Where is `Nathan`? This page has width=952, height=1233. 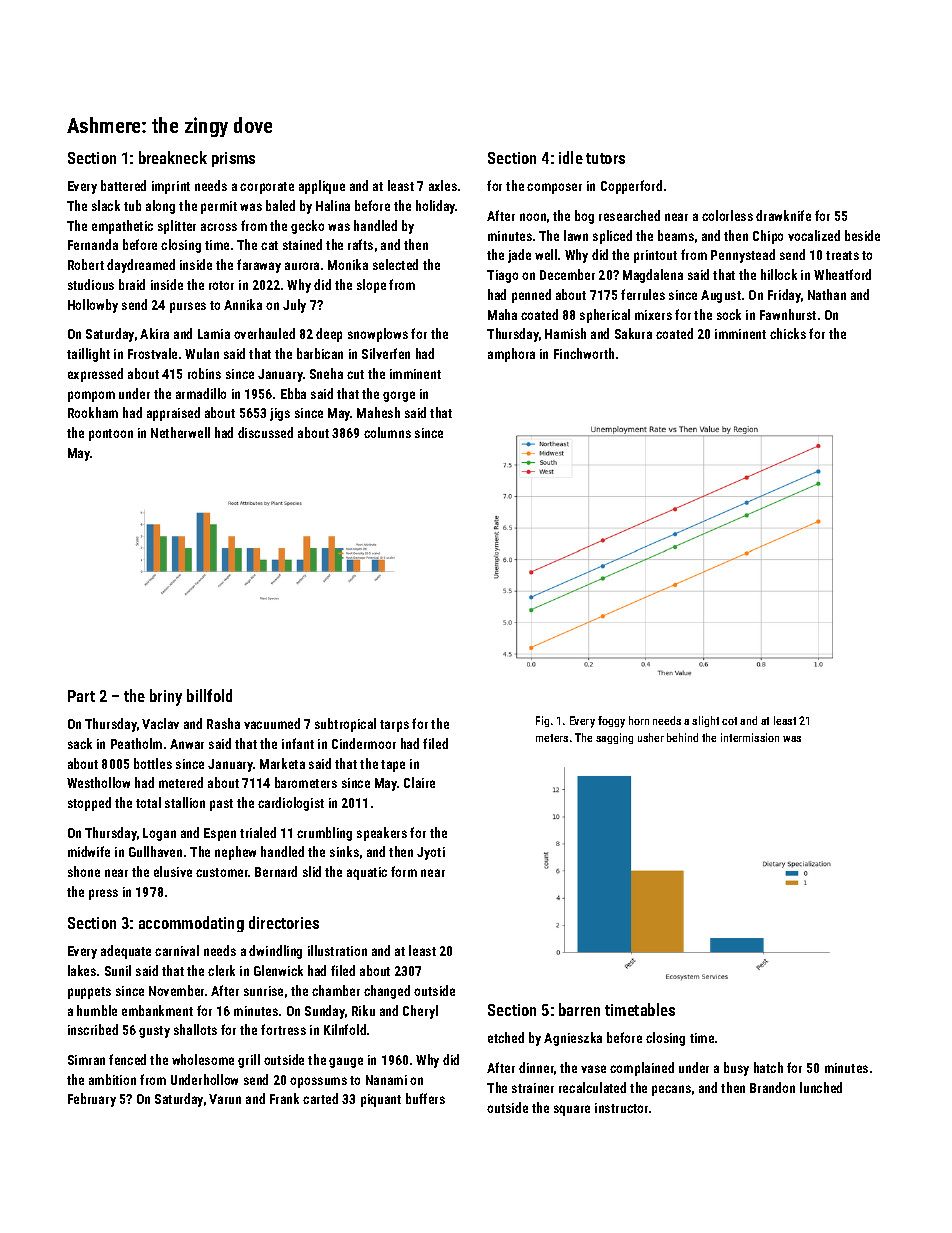
Nathan is located at coordinates (827, 294).
